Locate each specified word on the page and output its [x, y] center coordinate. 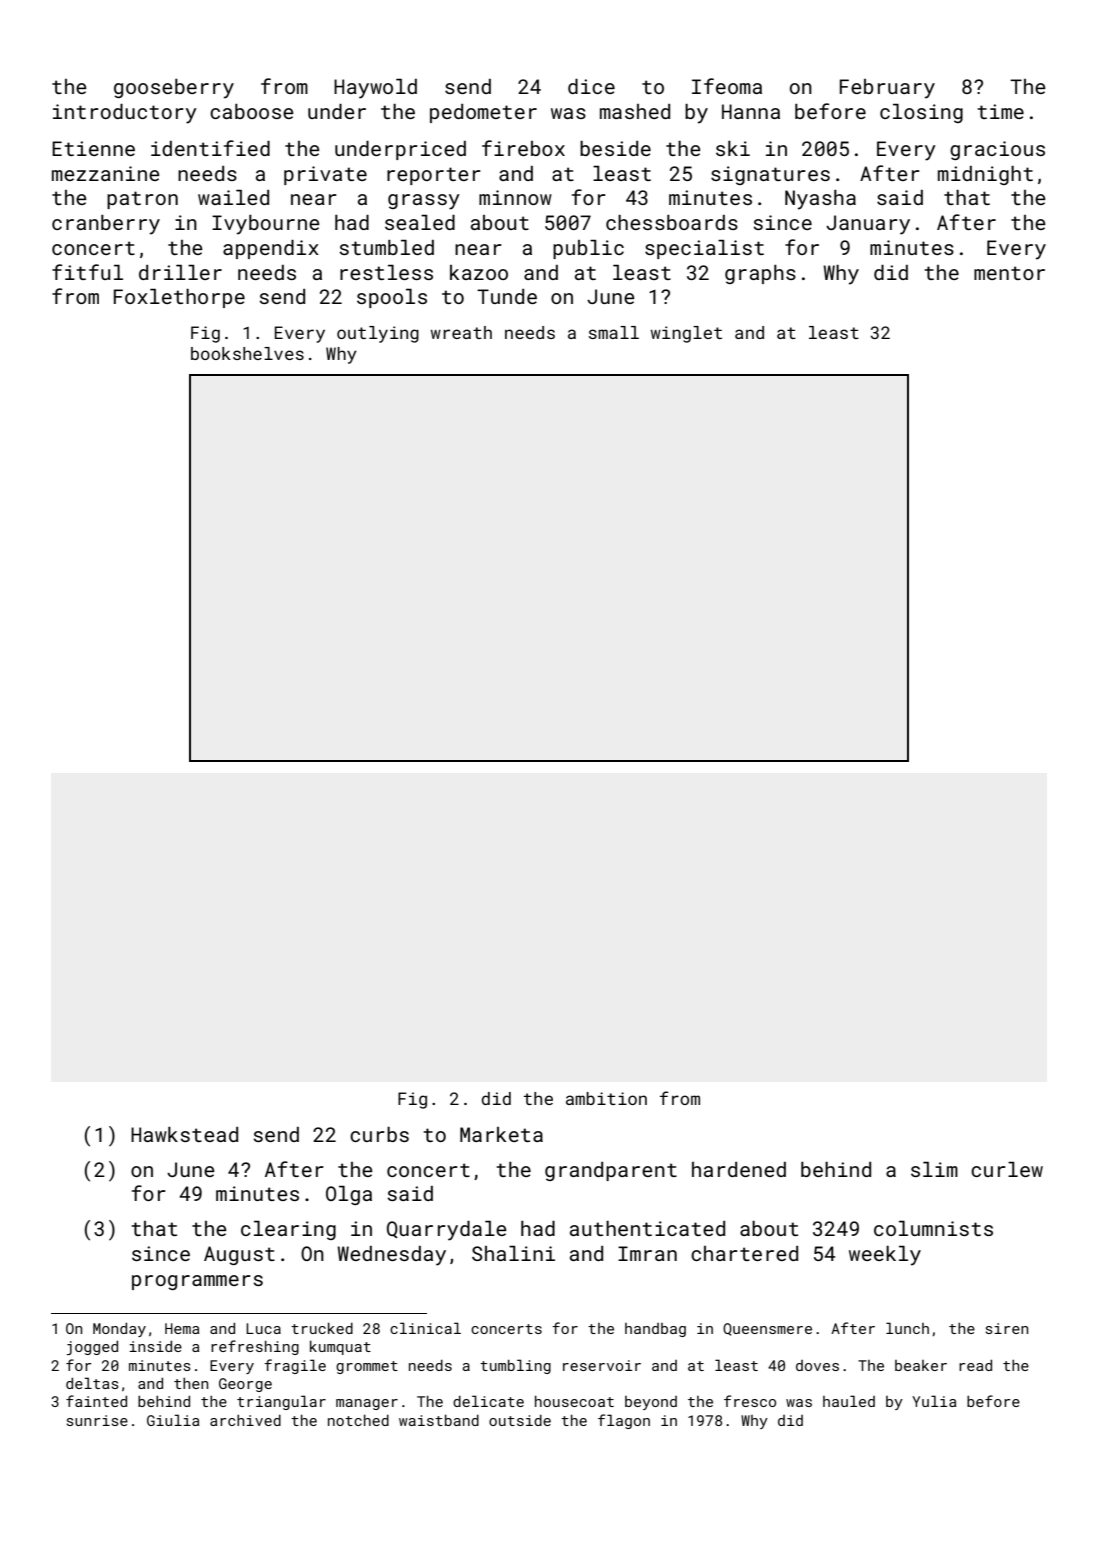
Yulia [934, 1401]
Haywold [375, 89]
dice [591, 86]
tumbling [515, 1366]
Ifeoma [727, 86]
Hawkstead [184, 1134]
